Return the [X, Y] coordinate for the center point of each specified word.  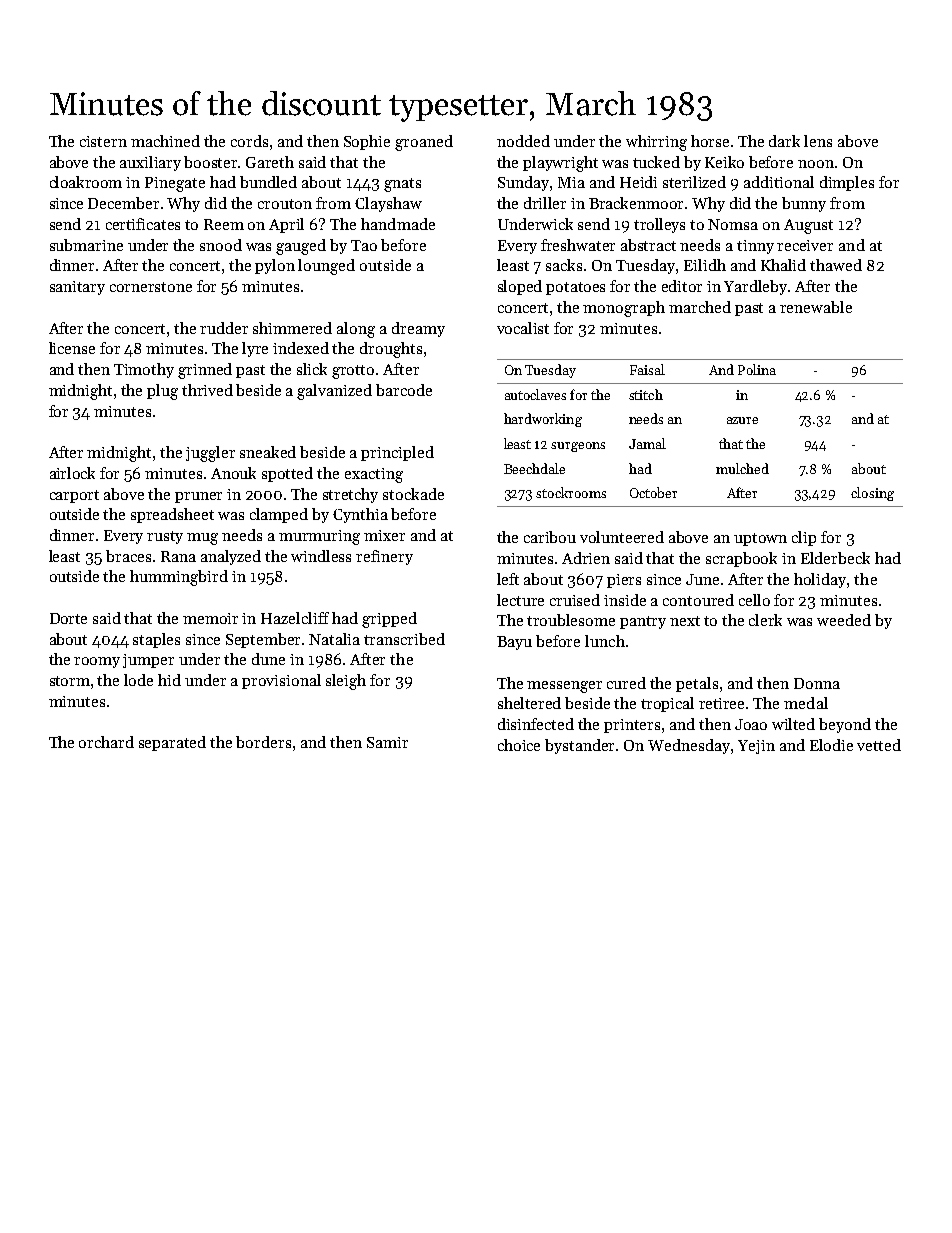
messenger [564, 687]
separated [172, 743]
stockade [413, 494]
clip [804, 538]
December [123, 203]
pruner [198, 497]
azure [742, 420]
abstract [648, 245]
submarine [86, 245]
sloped [520, 287]
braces [128, 556]
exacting [374, 475]
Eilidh [705, 265]
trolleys [659, 225]
